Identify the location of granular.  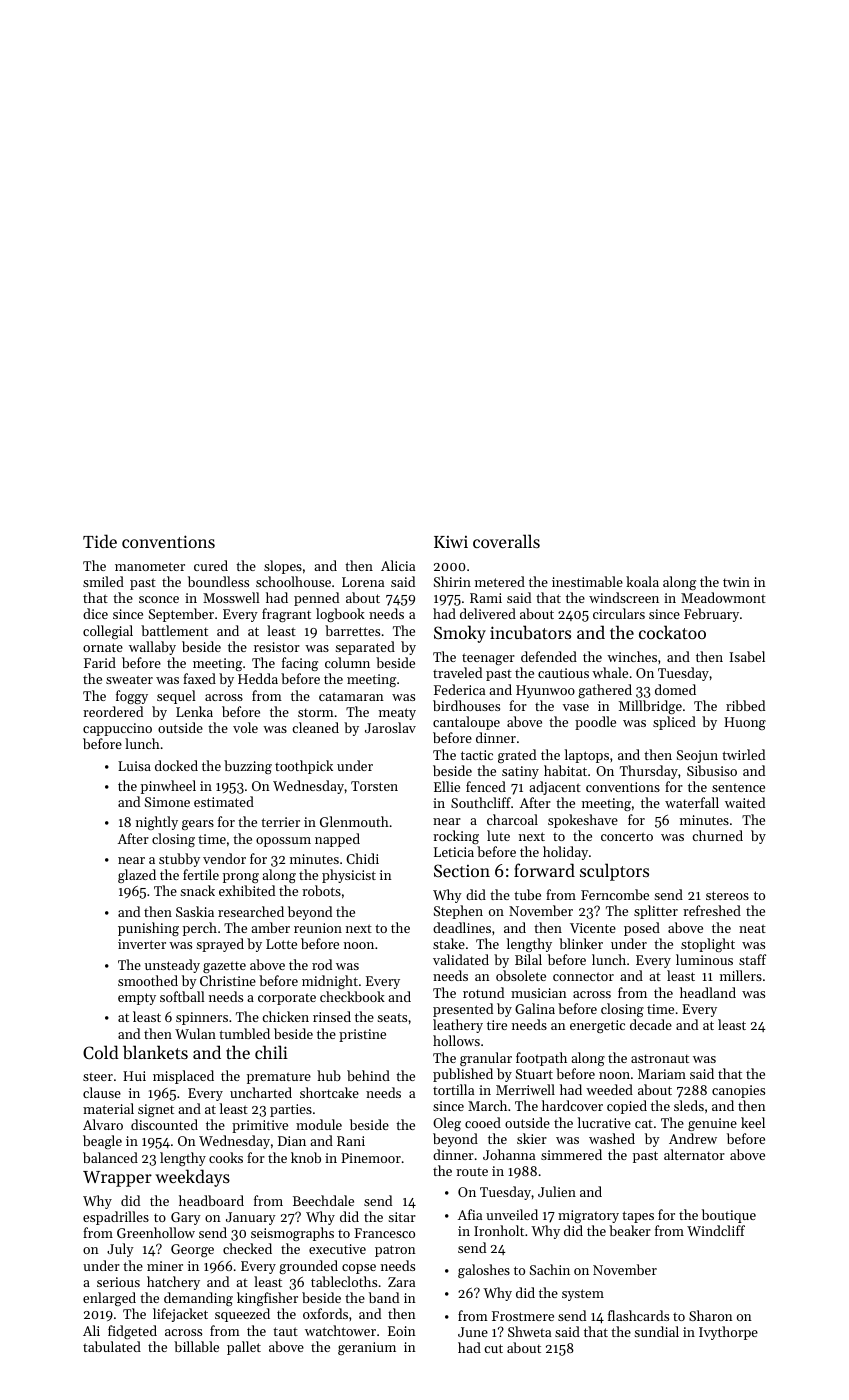
(486, 1059).
